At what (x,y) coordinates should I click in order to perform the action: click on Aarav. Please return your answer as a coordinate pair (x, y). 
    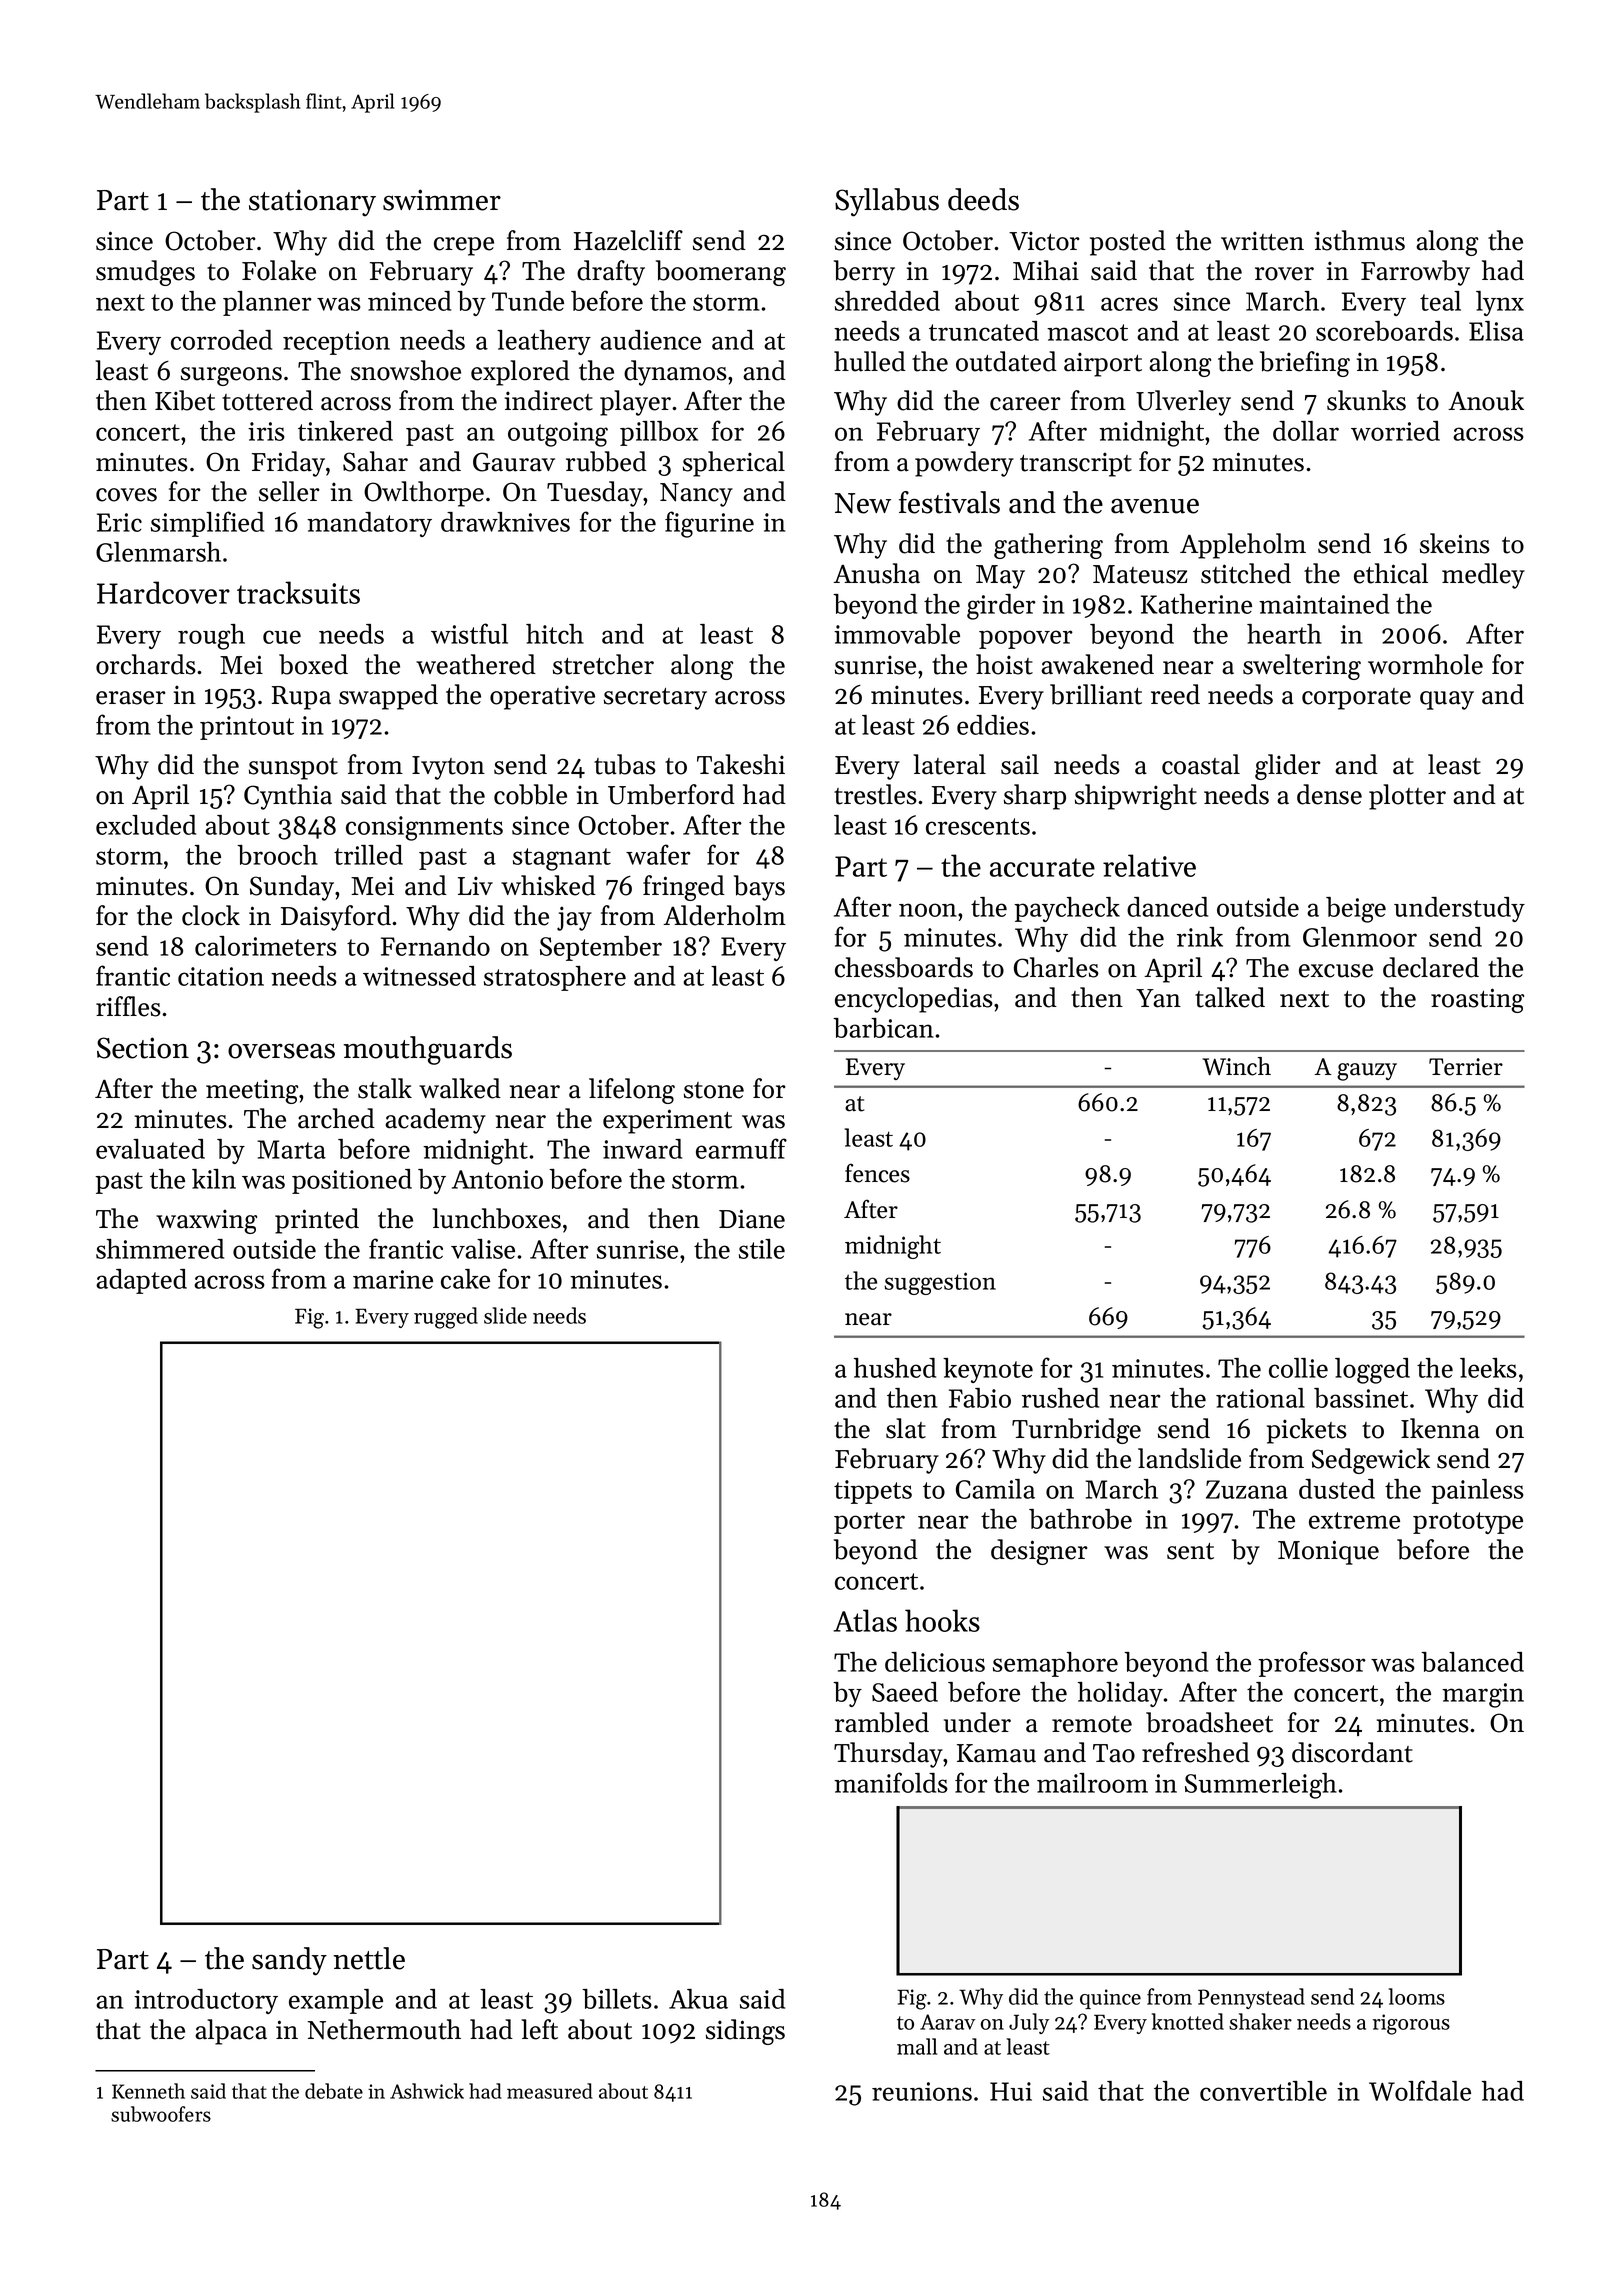
    Looking at the image, I should click on (947, 2022).
